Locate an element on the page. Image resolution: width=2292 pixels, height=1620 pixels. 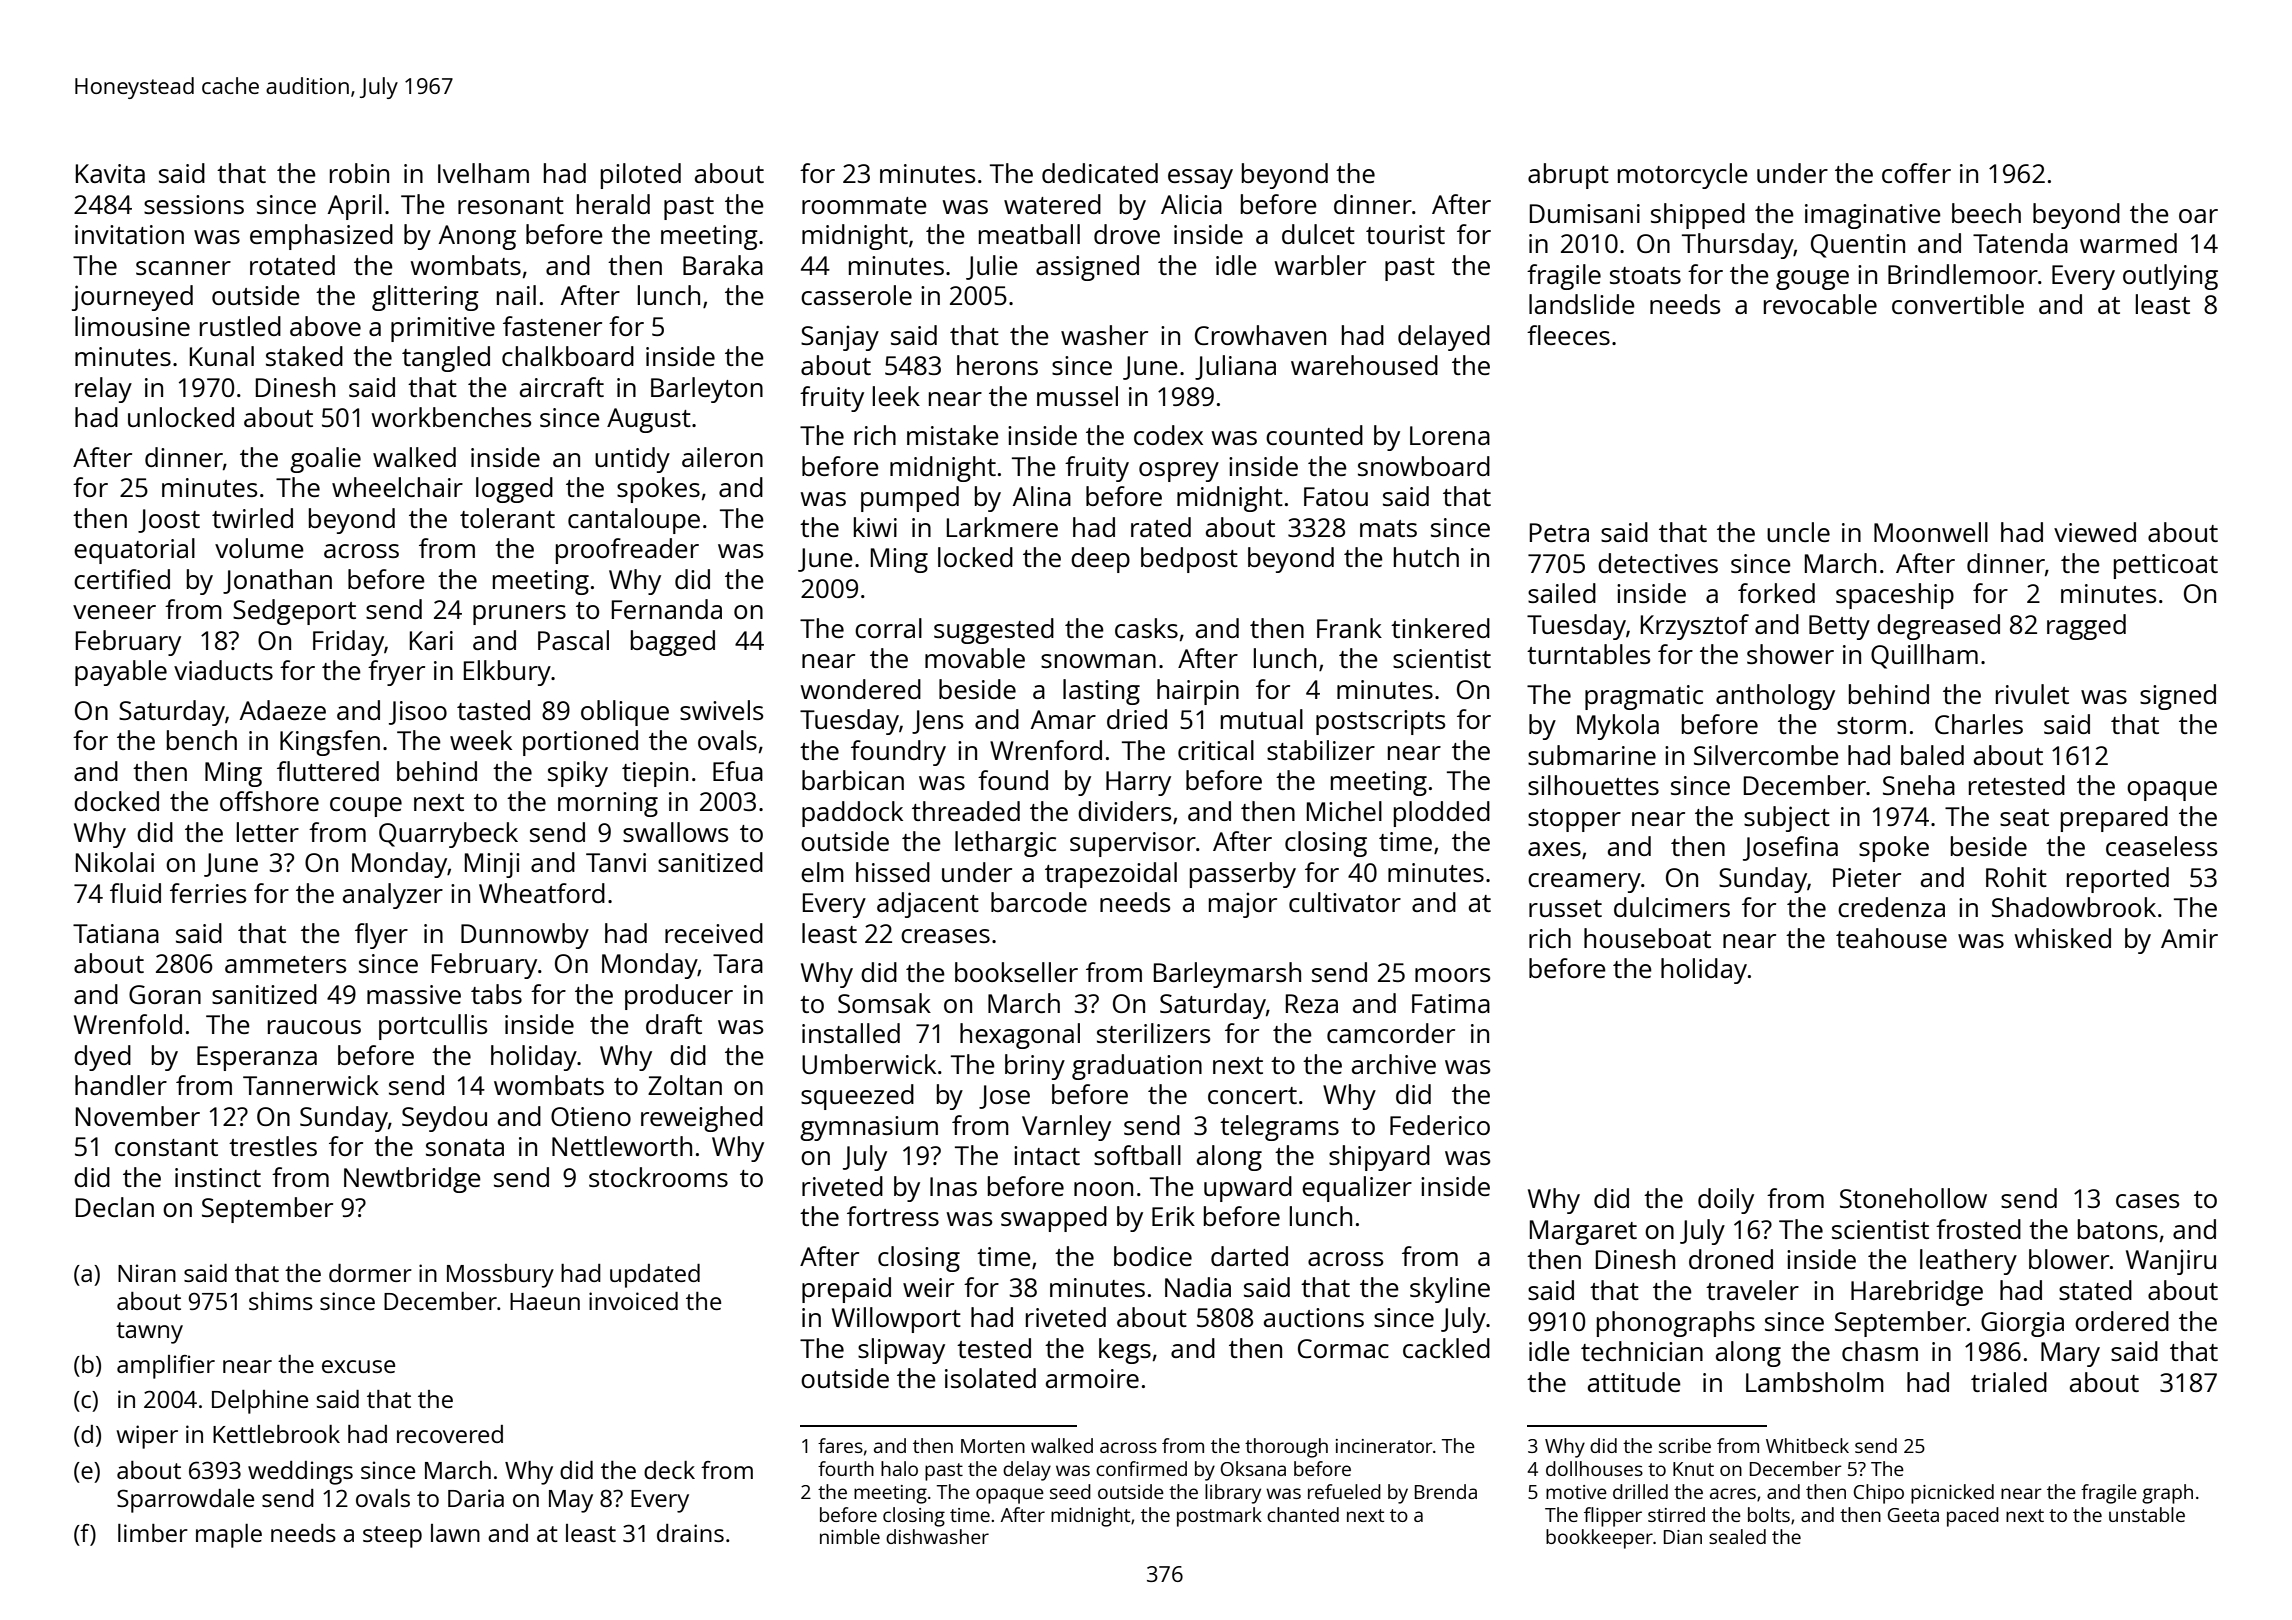
teahouse is located at coordinates (1891, 938).
